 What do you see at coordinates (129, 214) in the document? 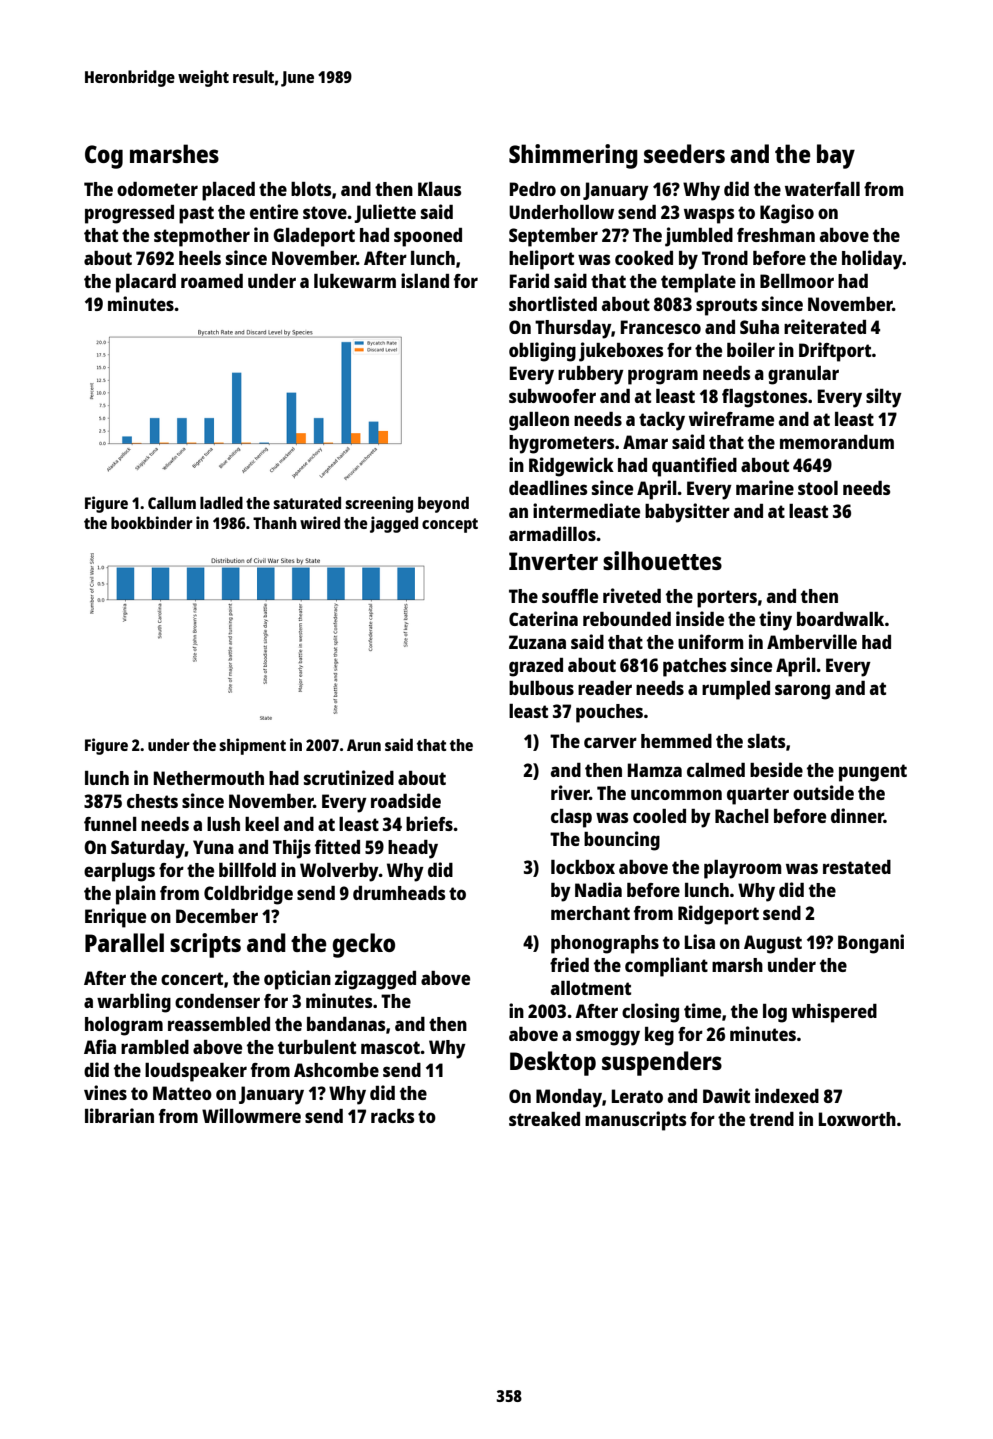
I see `progressed` at bounding box center [129, 214].
